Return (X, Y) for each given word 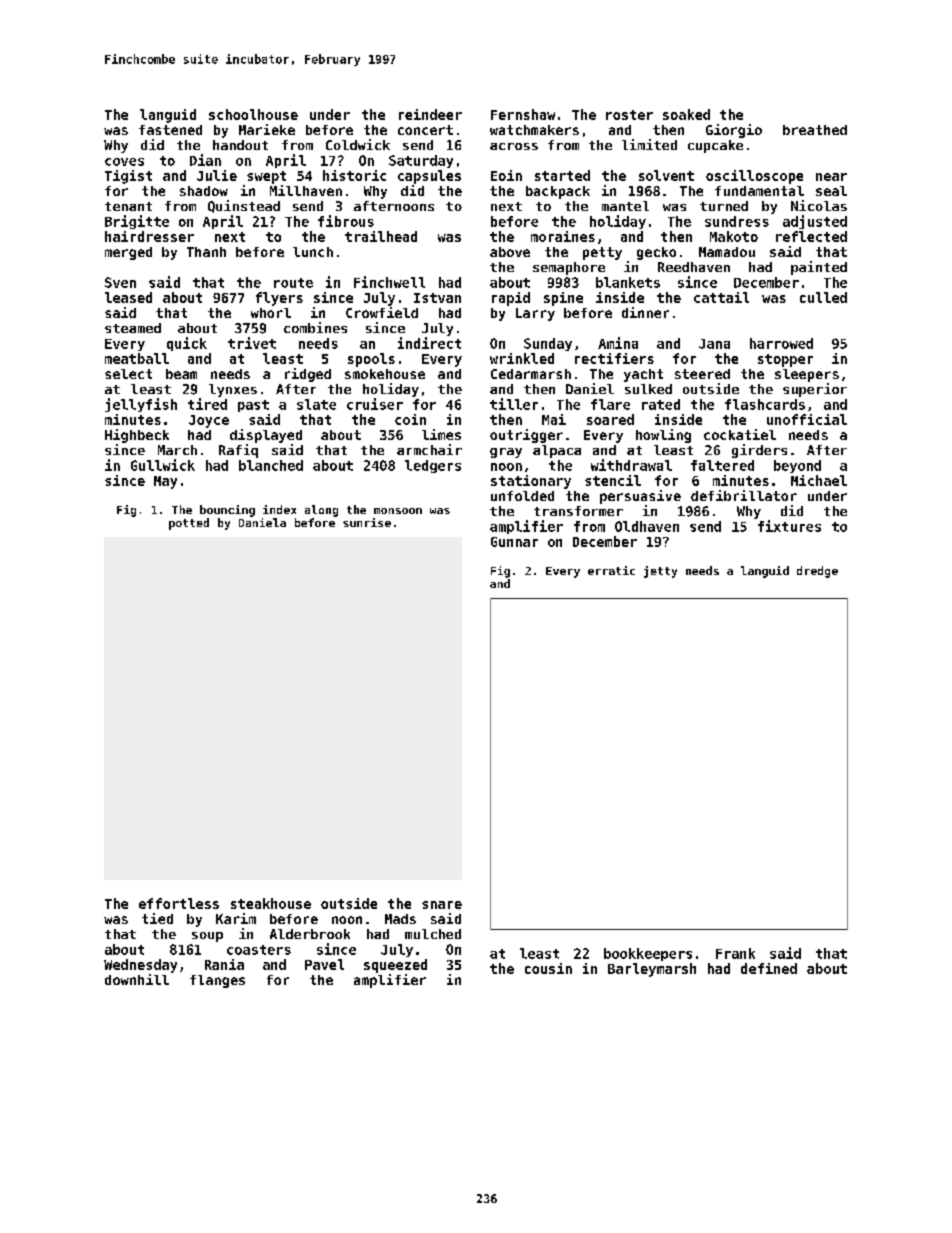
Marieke (267, 129)
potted (189, 524)
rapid (511, 299)
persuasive (640, 497)
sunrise (367, 522)
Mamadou (727, 252)
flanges (217, 981)
